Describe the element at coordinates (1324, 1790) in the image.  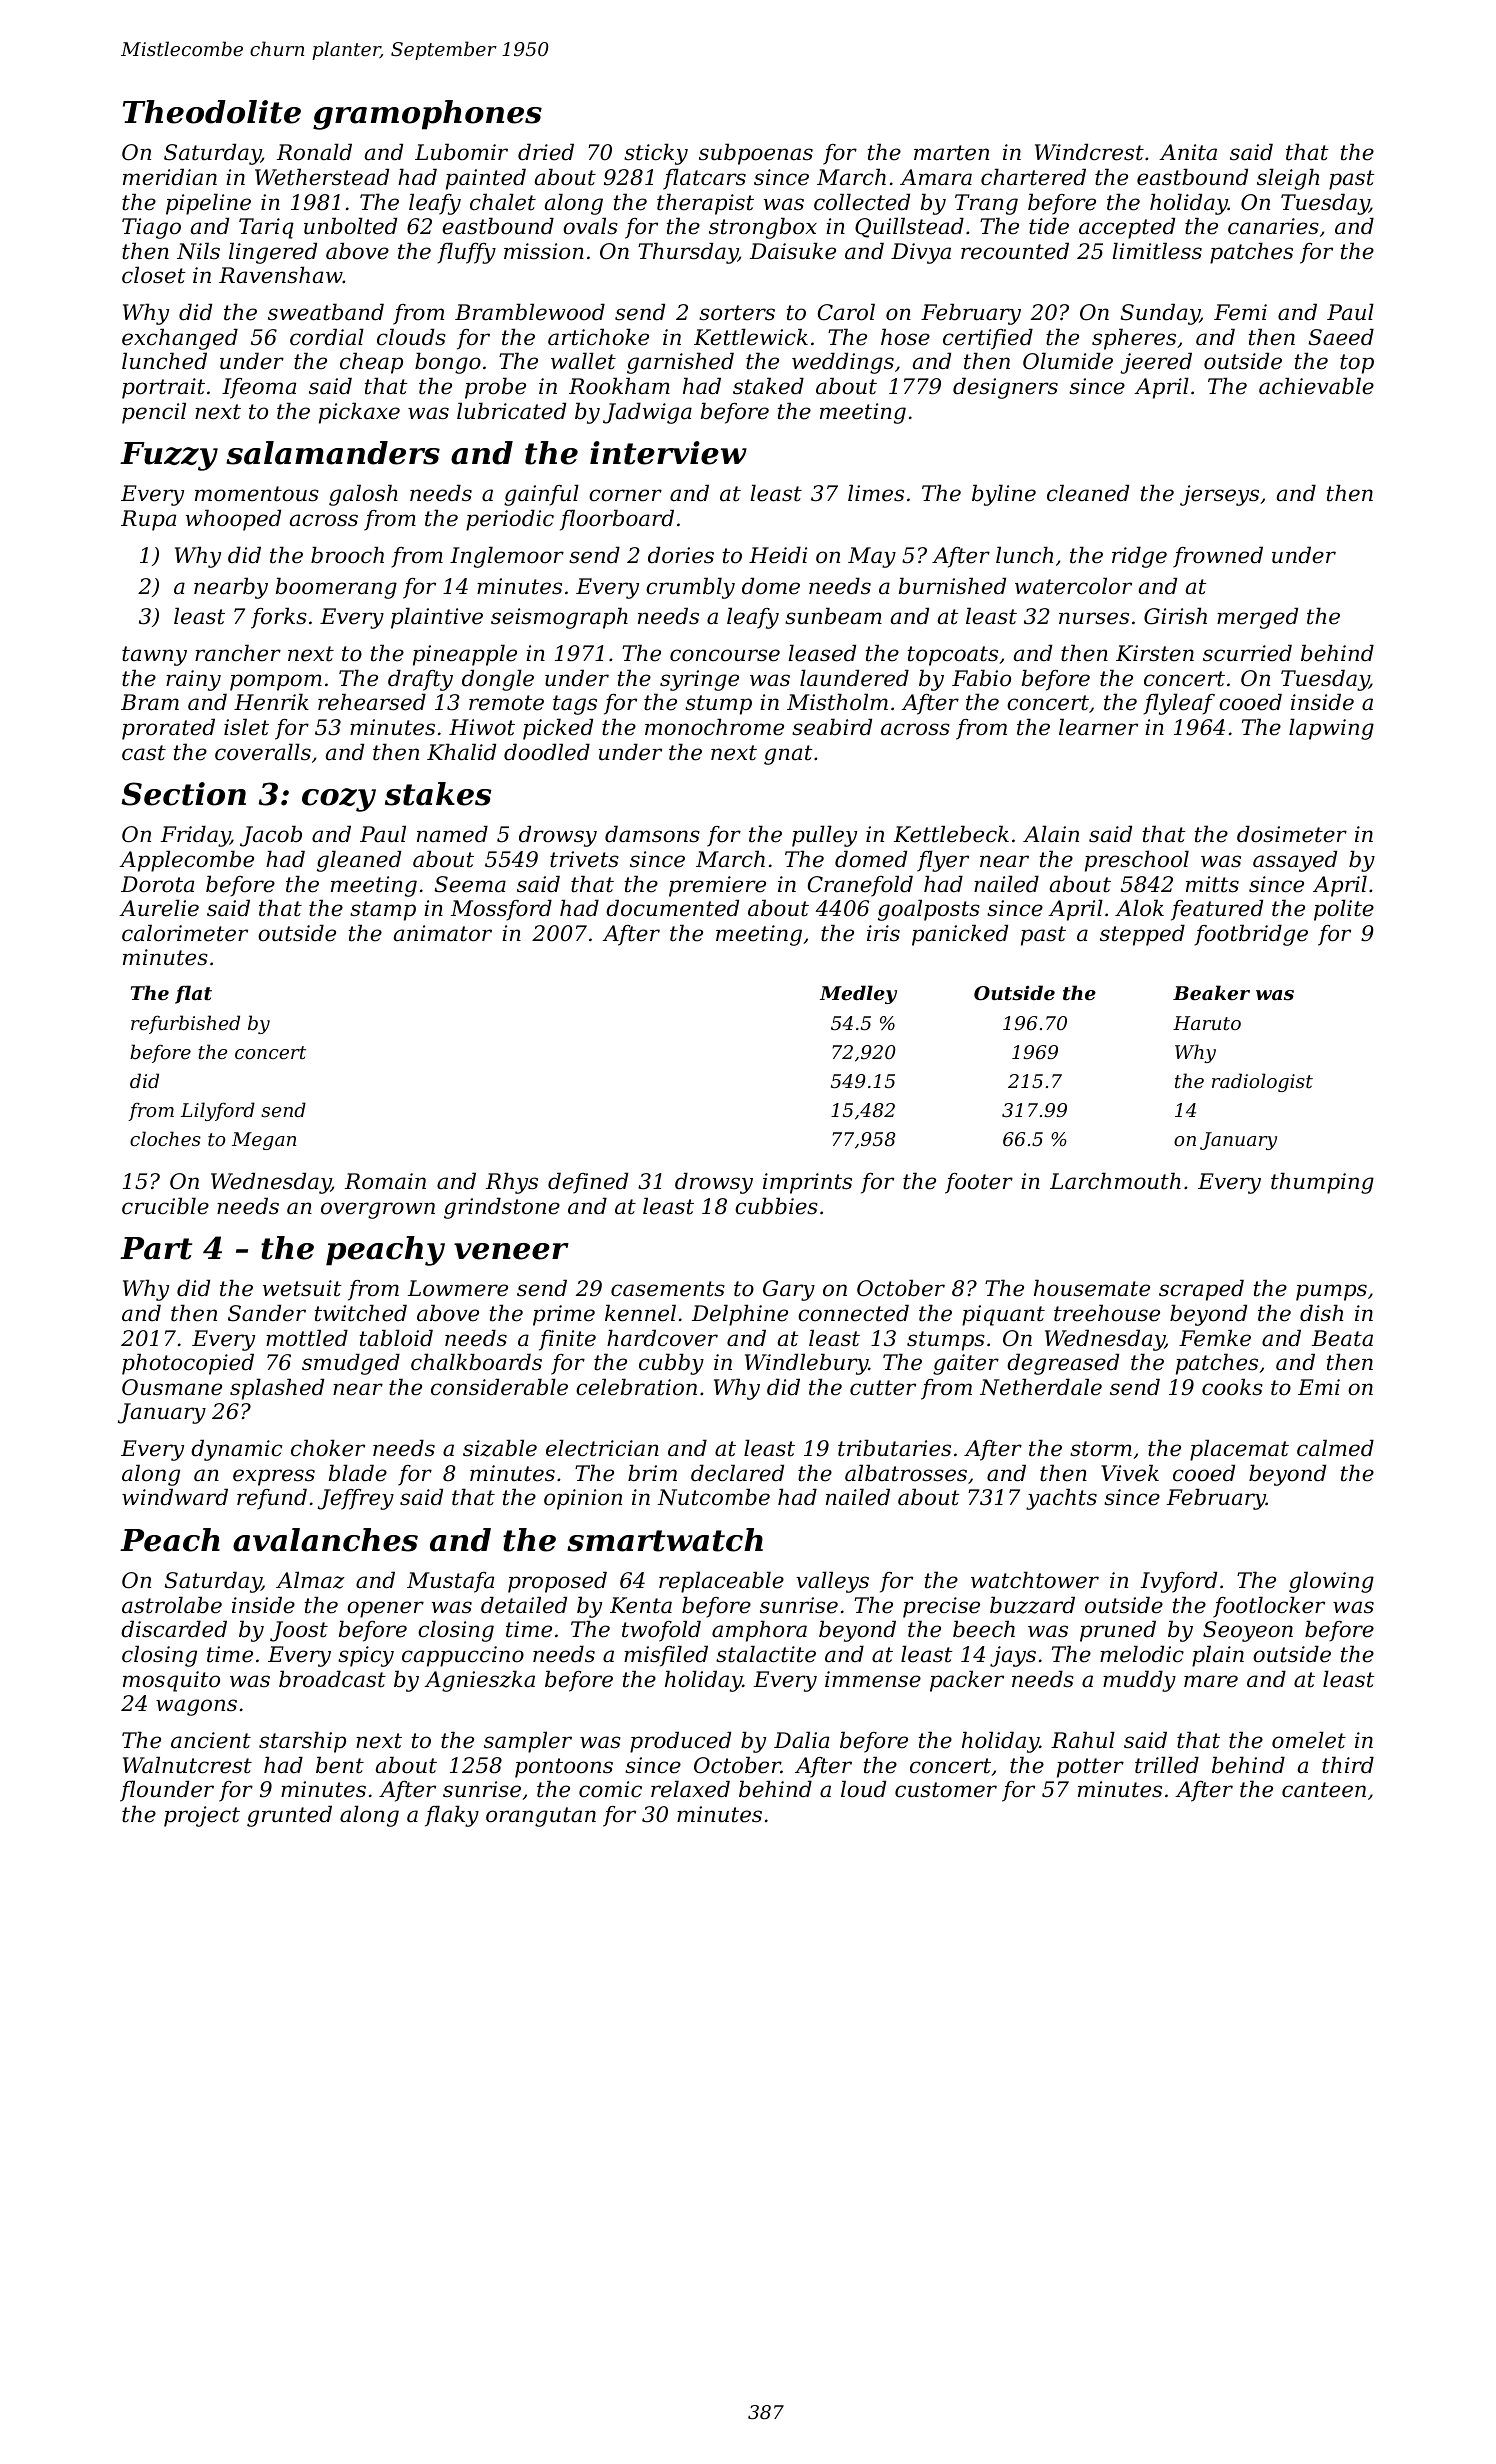
I see `canteen` at that location.
